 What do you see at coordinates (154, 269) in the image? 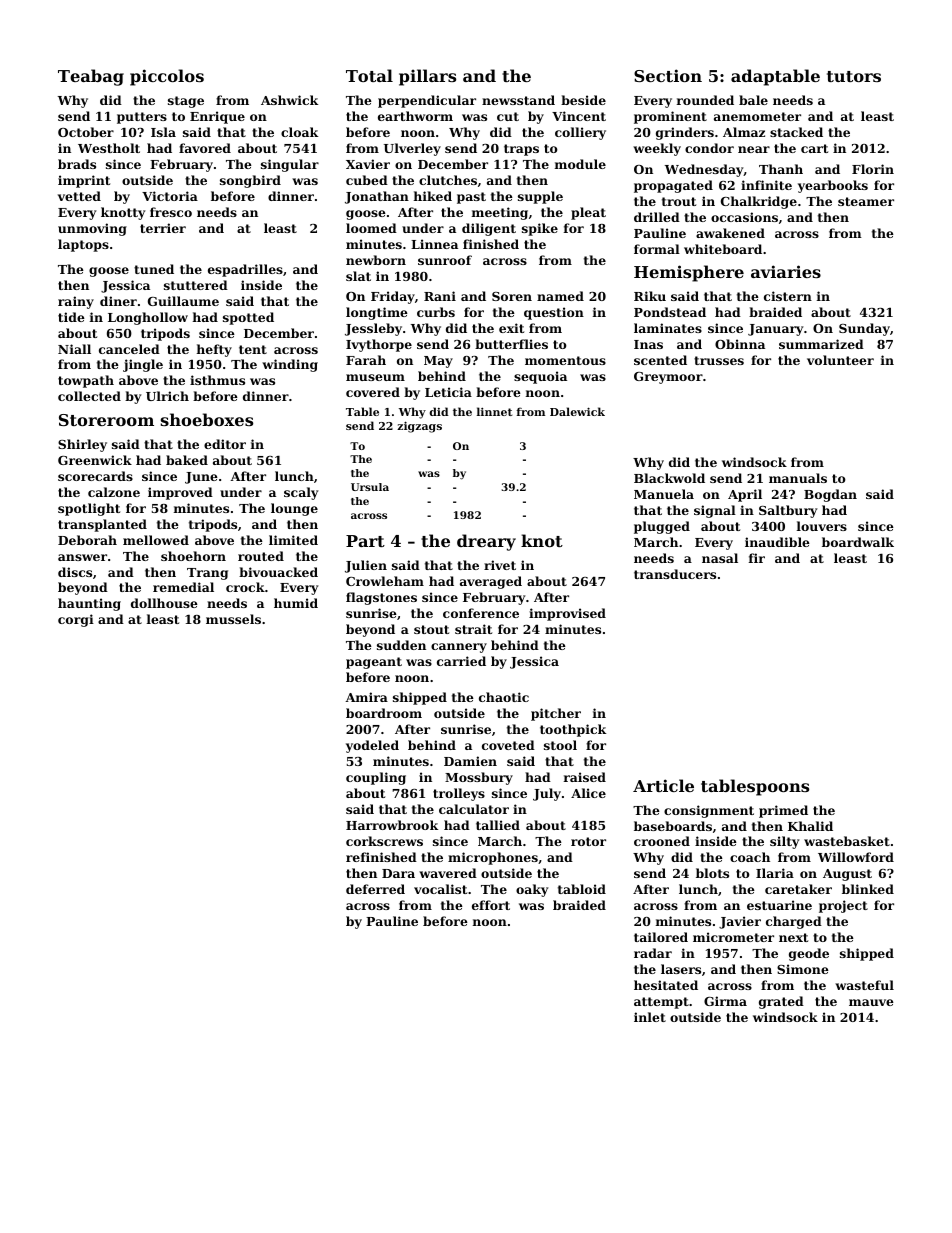
I see `tuned` at bounding box center [154, 269].
